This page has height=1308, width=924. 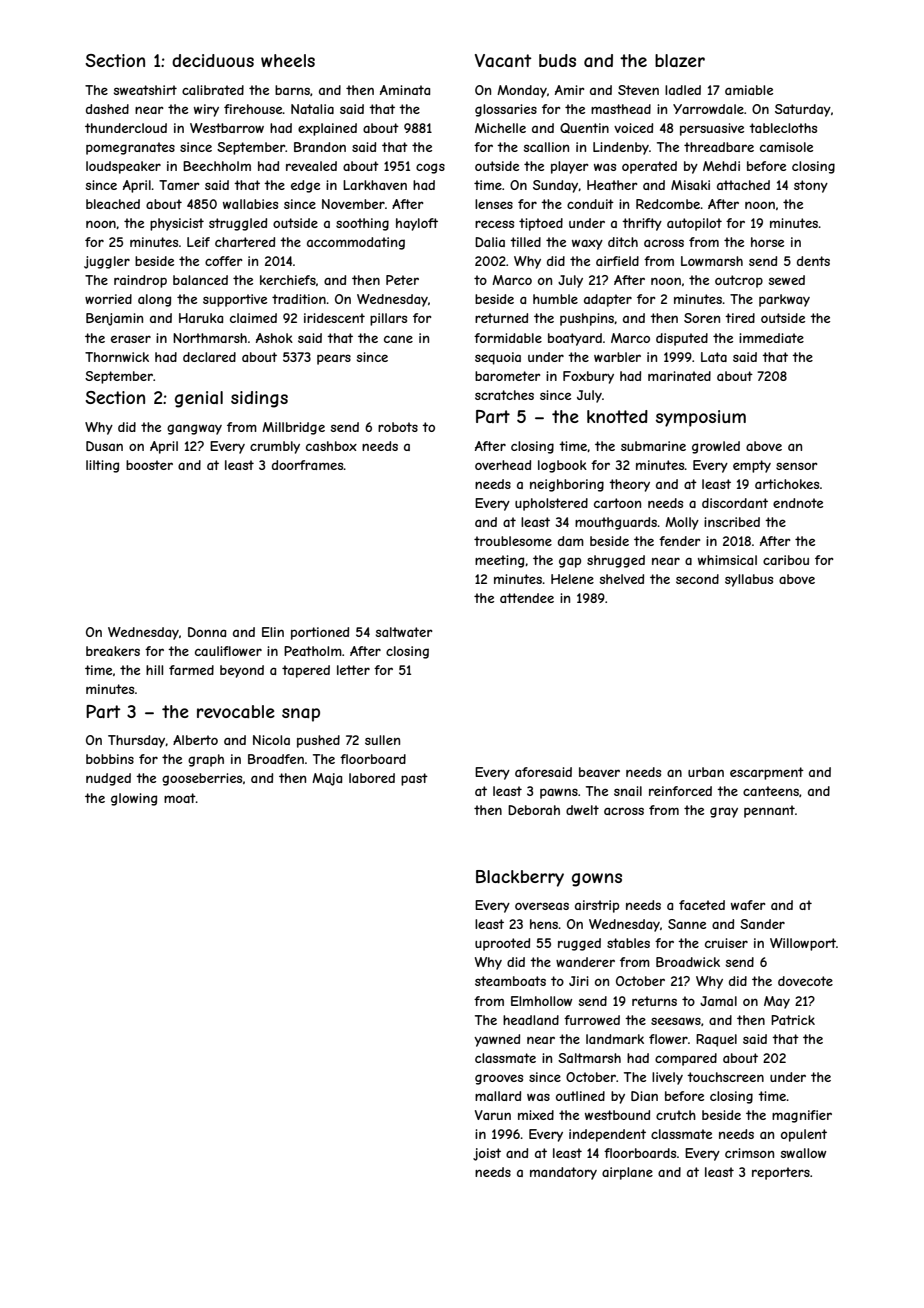 I want to click on empty, so click(x=752, y=466).
